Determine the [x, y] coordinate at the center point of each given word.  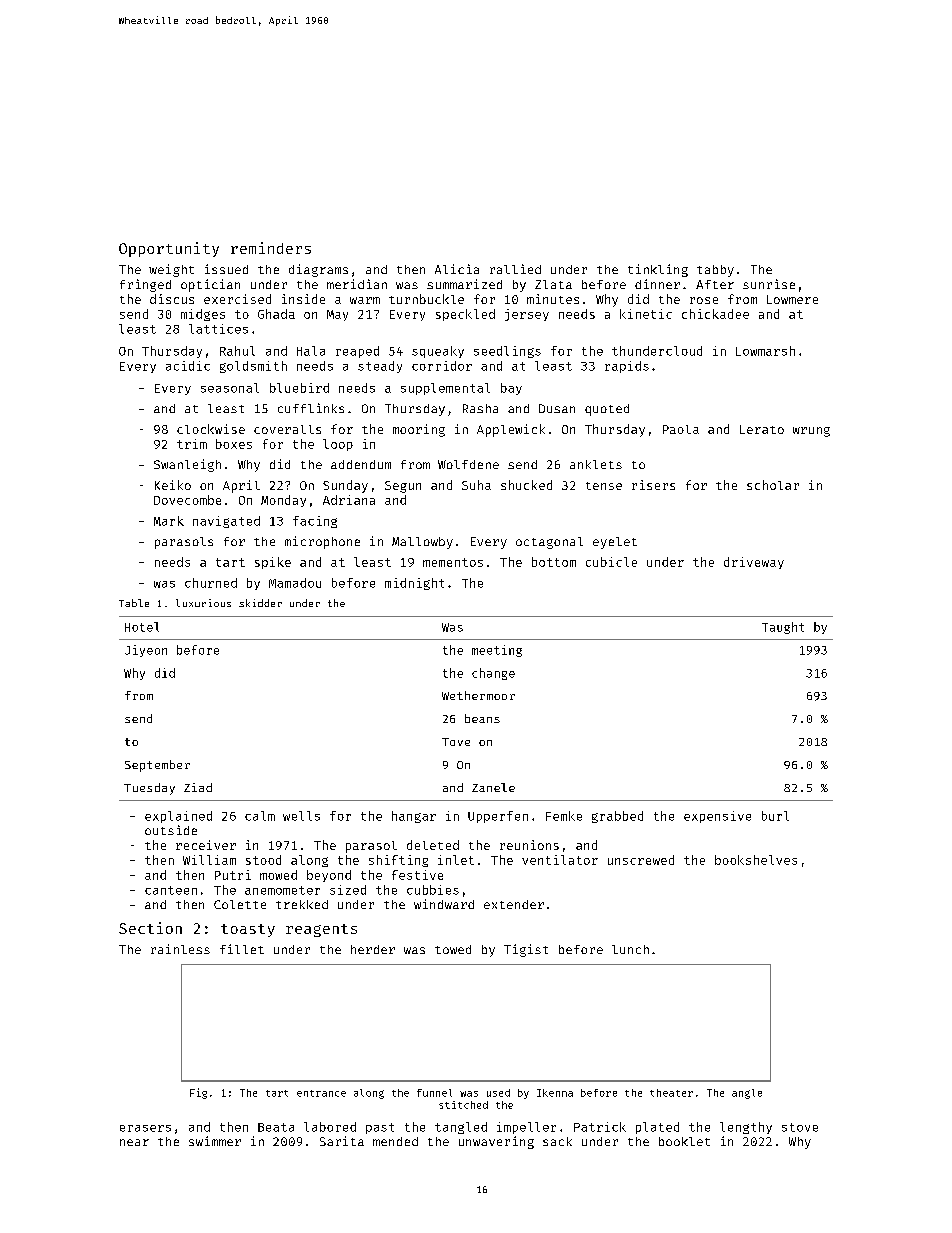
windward [444, 904]
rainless [180, 949]
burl [775, 816]
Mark [169, 521]
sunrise [769, 284]
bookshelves [756, 860]
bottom [554, 562]
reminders [271, 248]
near [134, 1142]
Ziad [198, 787]
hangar [414, 817]
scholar [773, 485]
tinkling [658, 270]
